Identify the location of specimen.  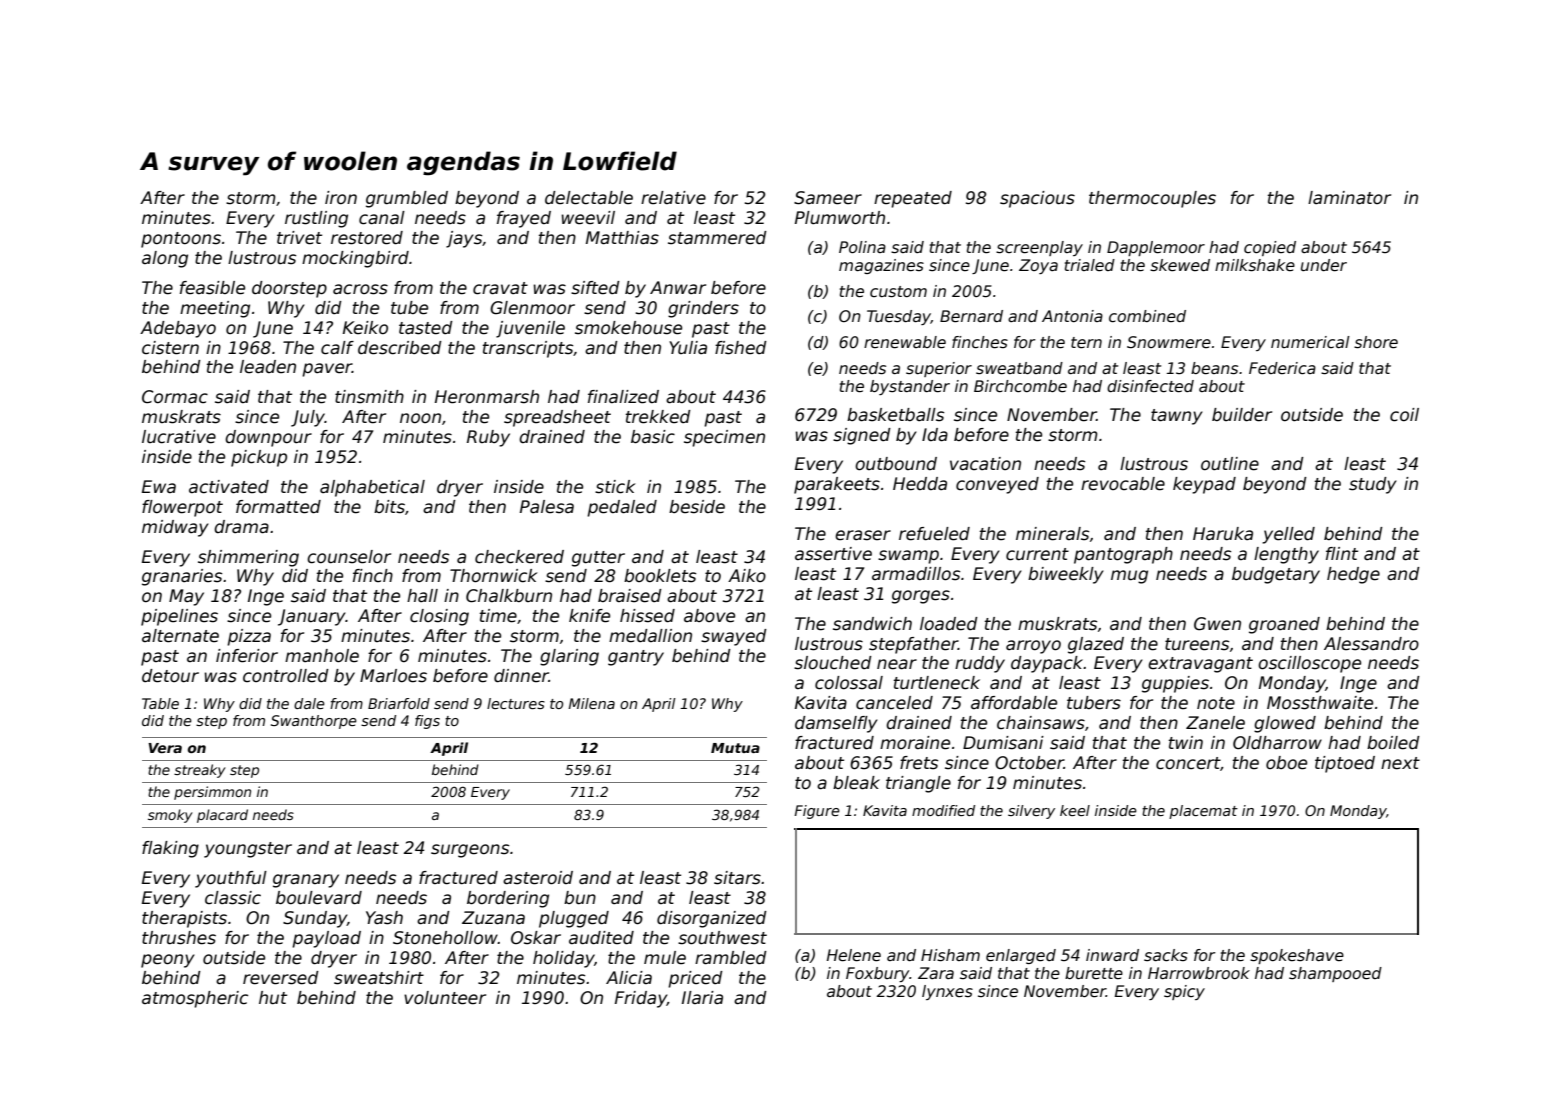
(724, 438).
